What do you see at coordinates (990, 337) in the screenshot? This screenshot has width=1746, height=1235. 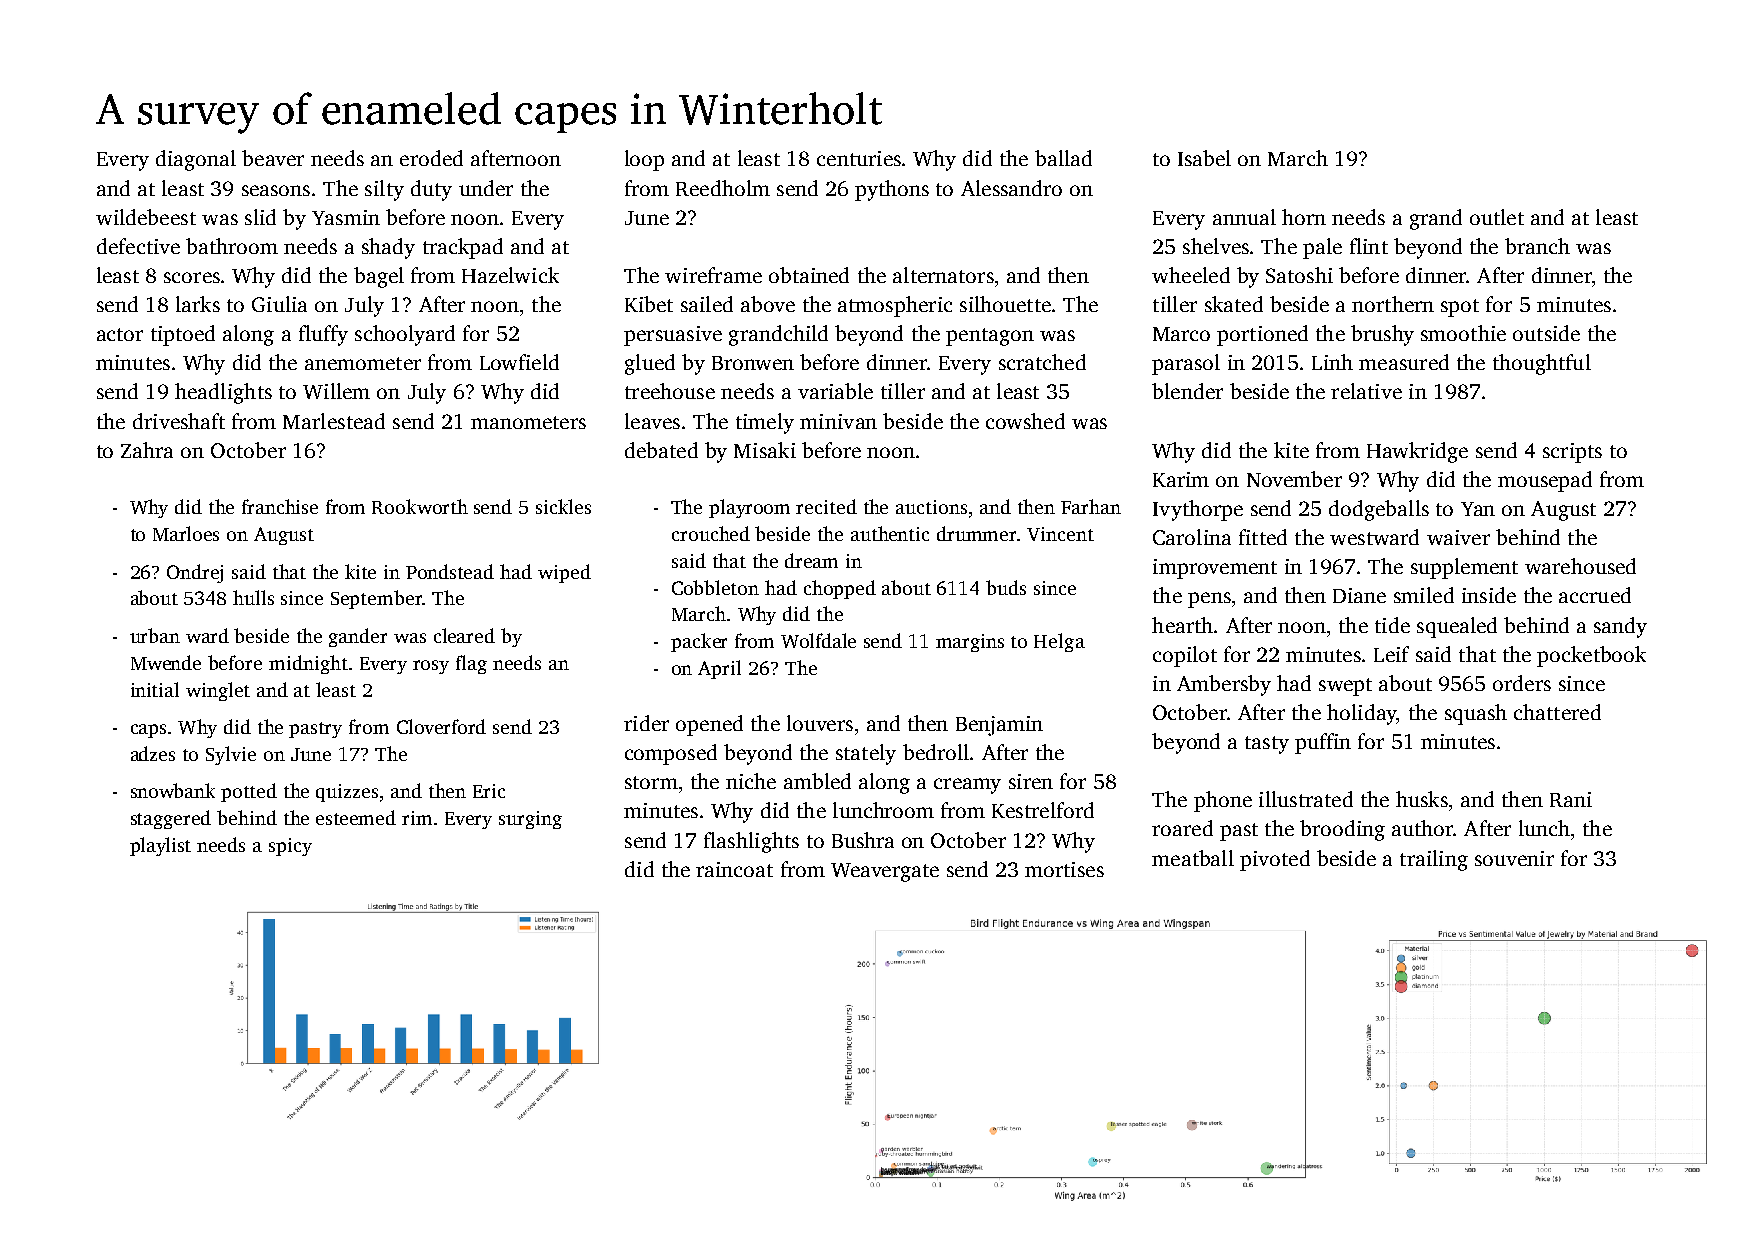 I see `pentagon` at bounding box center [990, 337].
